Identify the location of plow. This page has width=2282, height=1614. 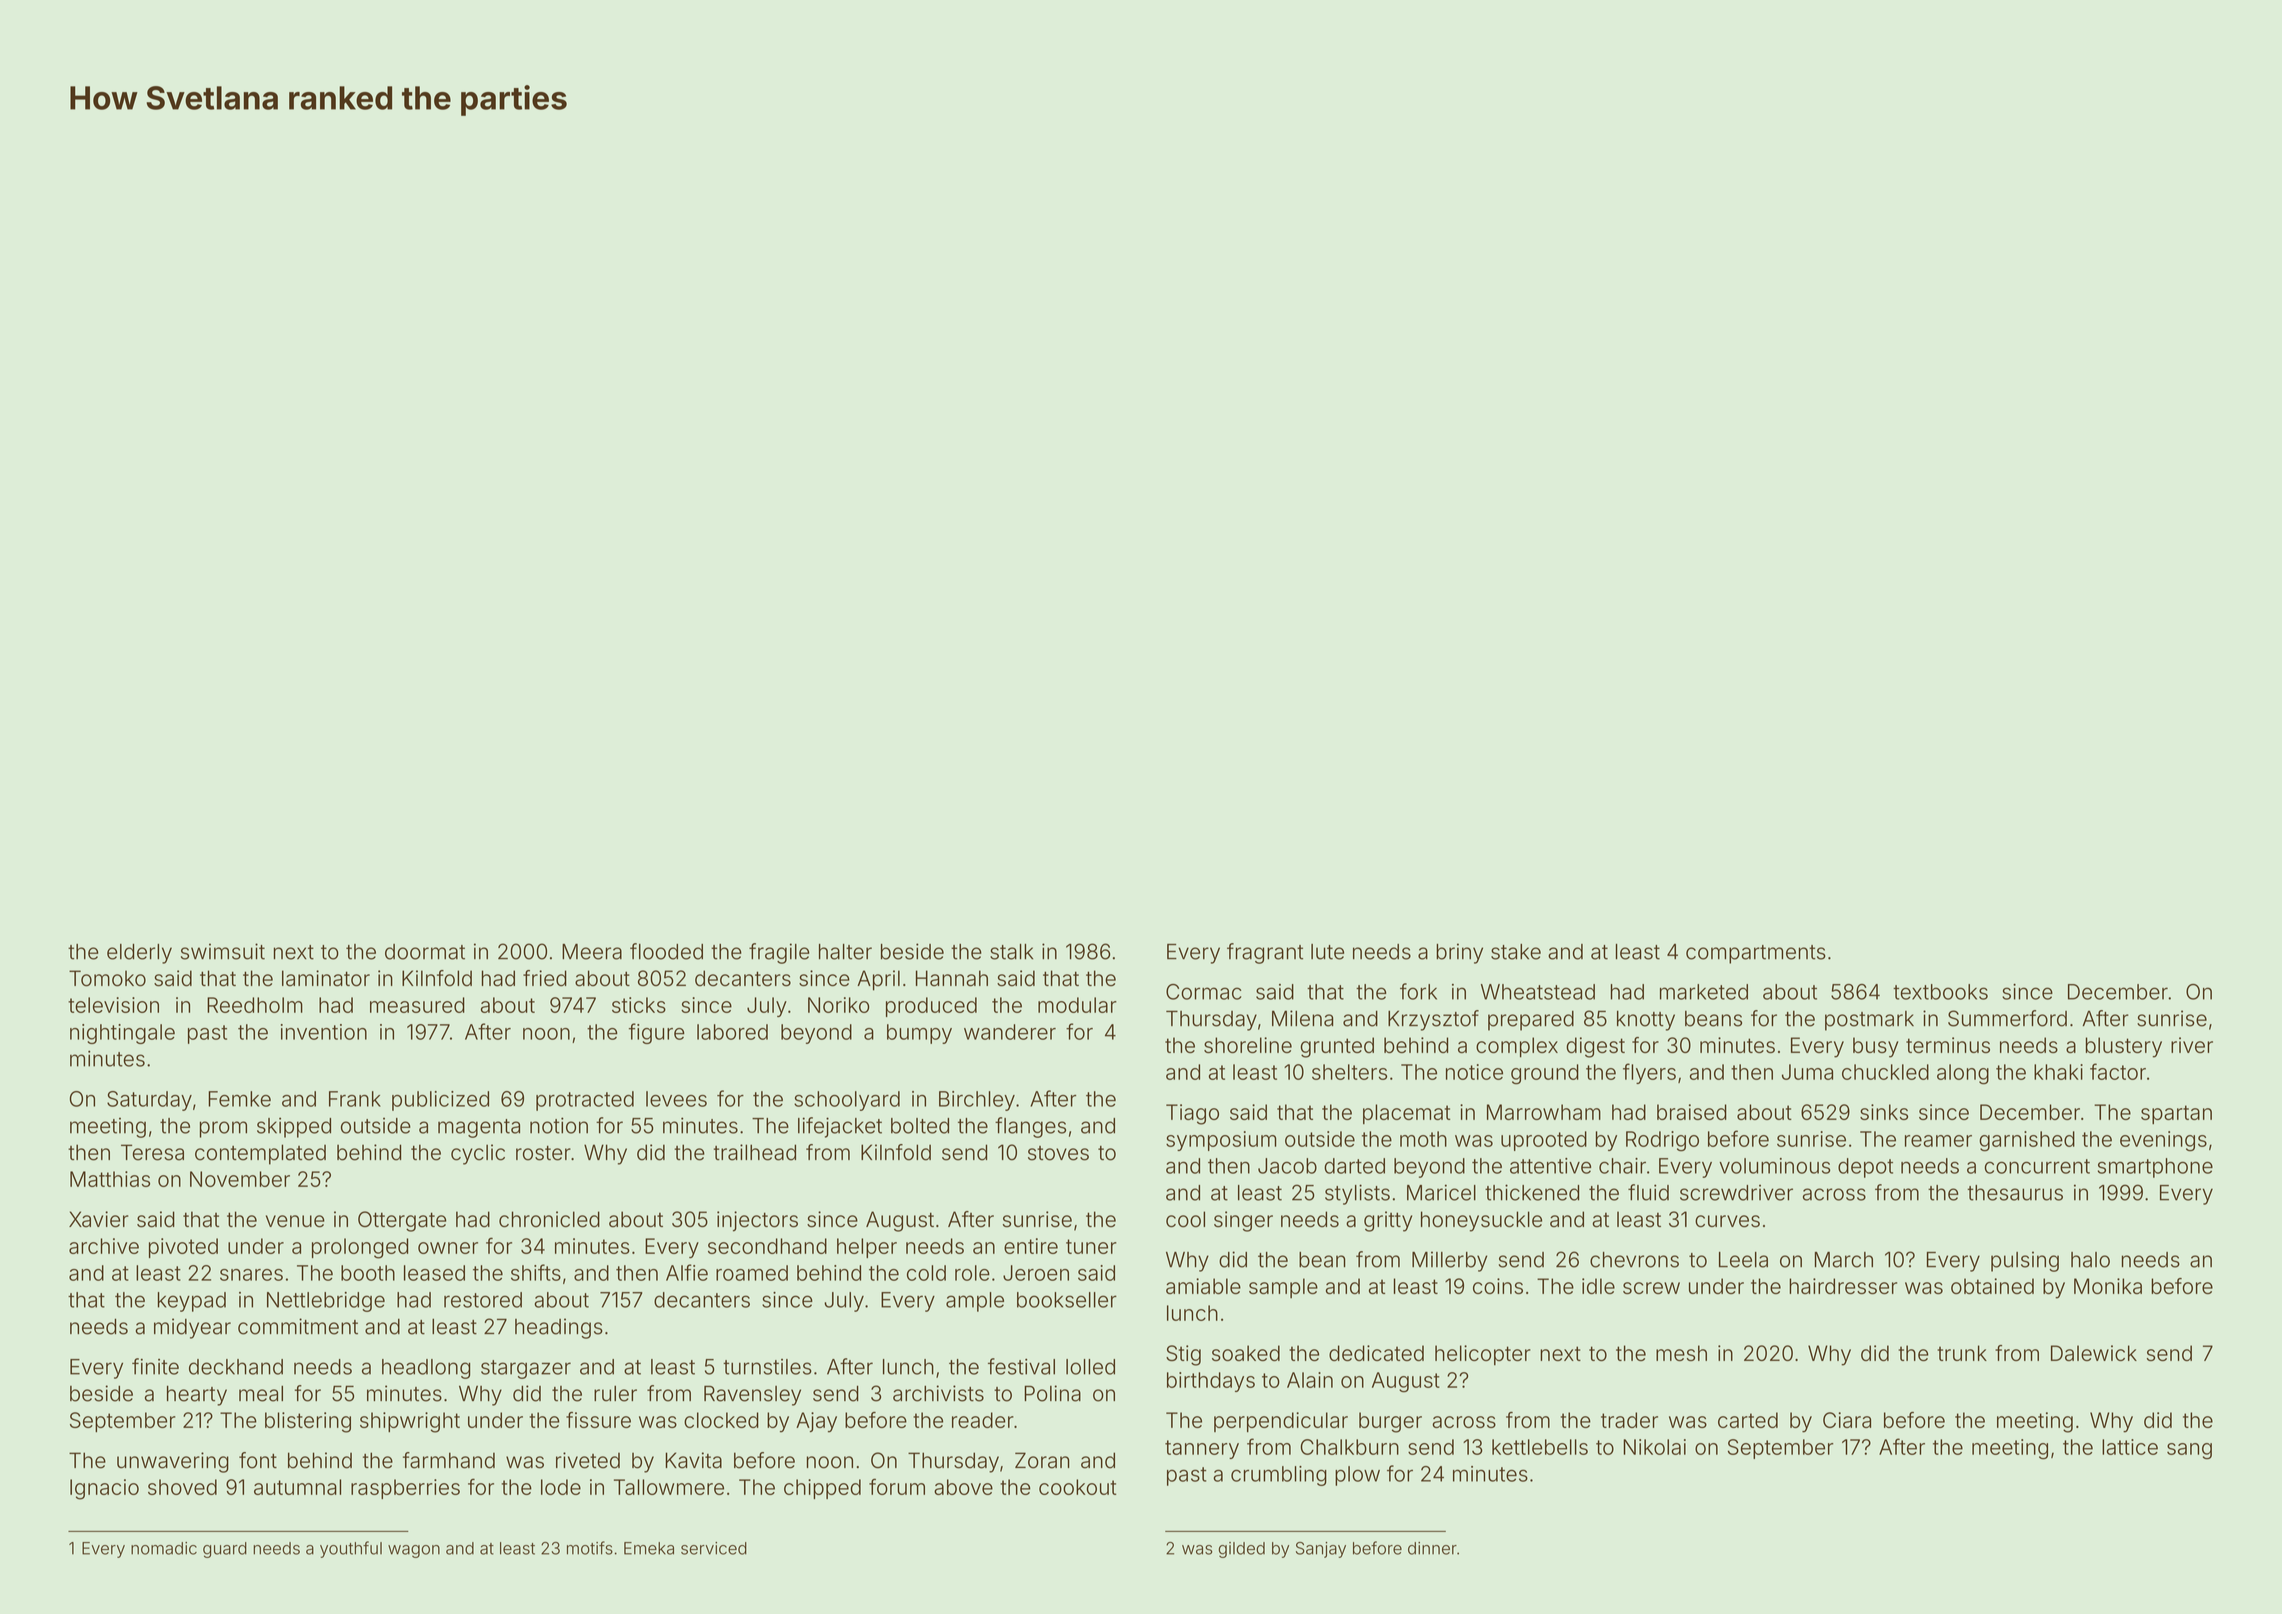
(1357, 1476).
